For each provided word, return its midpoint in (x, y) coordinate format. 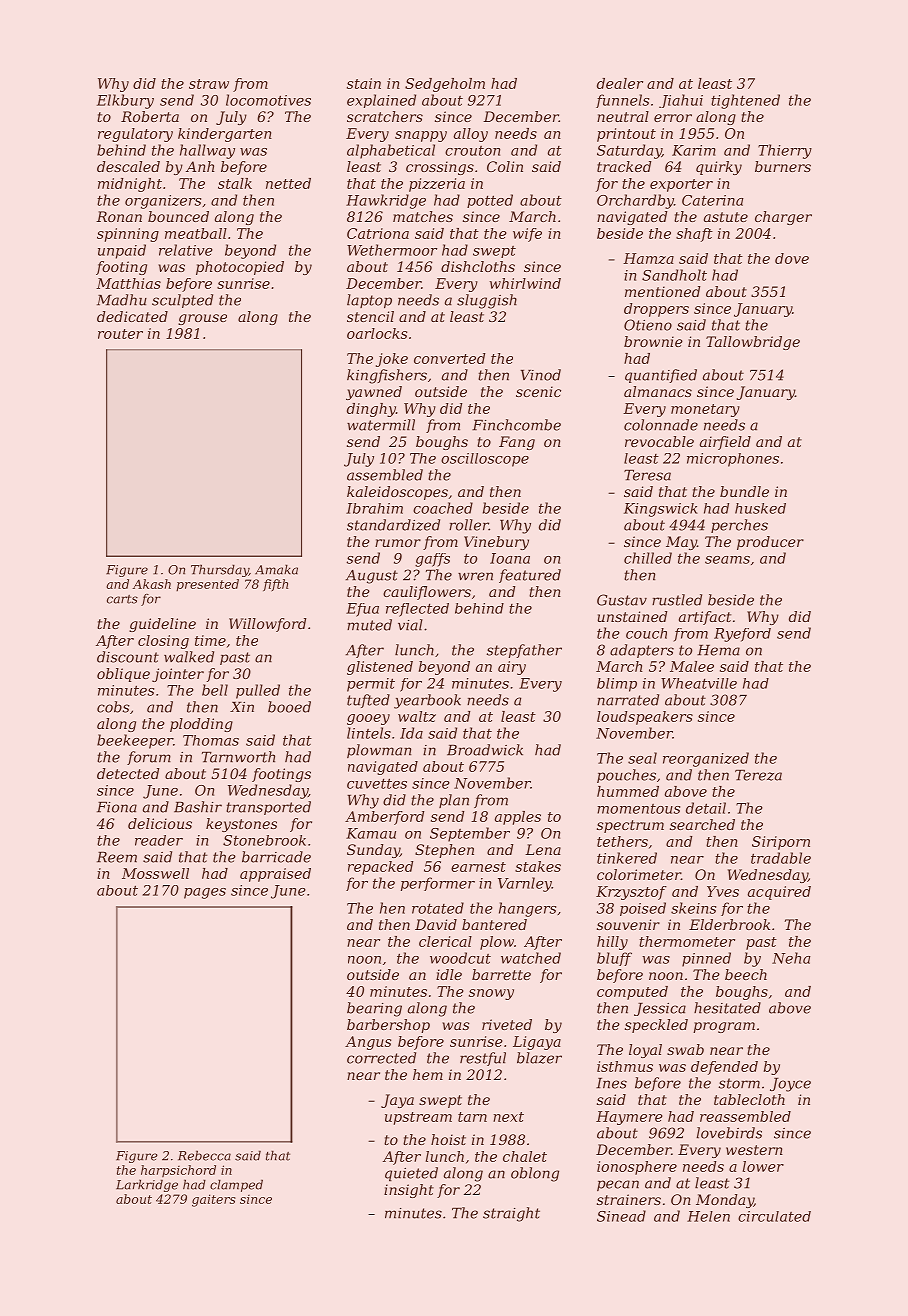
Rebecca (204, 1156)
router (120, 334)
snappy (421, 136)
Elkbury (125, 101)
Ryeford (742, 635)
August (372, 577)
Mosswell (155, 873)
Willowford (267, 625)
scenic (538, 391)
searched (702, 824)
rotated (438, 908)
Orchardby (635, 201)
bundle (744, 491)
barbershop (388, 1026)
